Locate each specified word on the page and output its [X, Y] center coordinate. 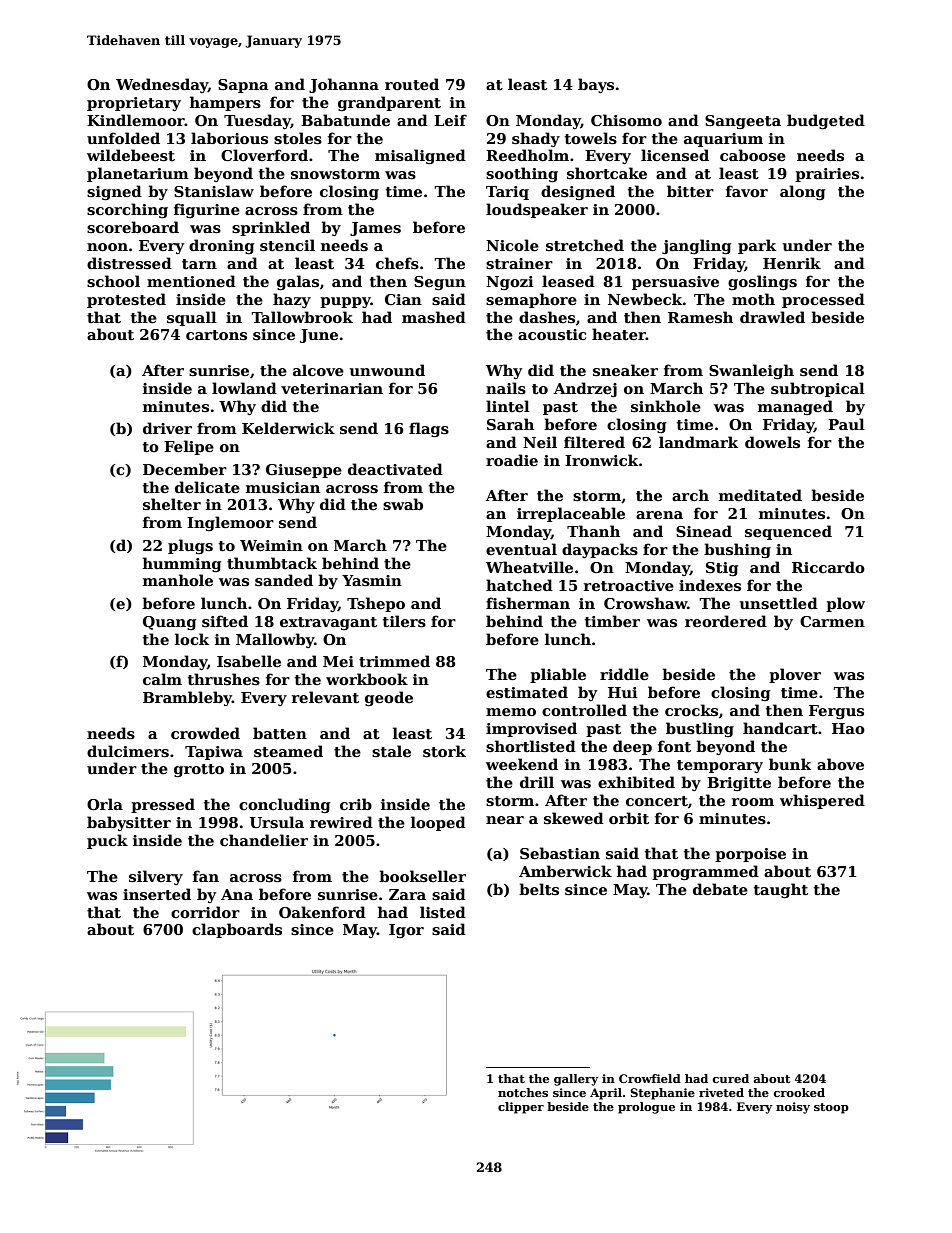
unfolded [123, 138]
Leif [450, 120]
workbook [367, 679]
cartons [216, 335]
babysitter [129, 823]
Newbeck [645, 299]
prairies [827, 175]
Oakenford [322, 912]
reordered [726, 621]
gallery [576, 1080]
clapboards [237, 930]
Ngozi [510, 283]
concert [657, 801]
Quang [169, 623]
